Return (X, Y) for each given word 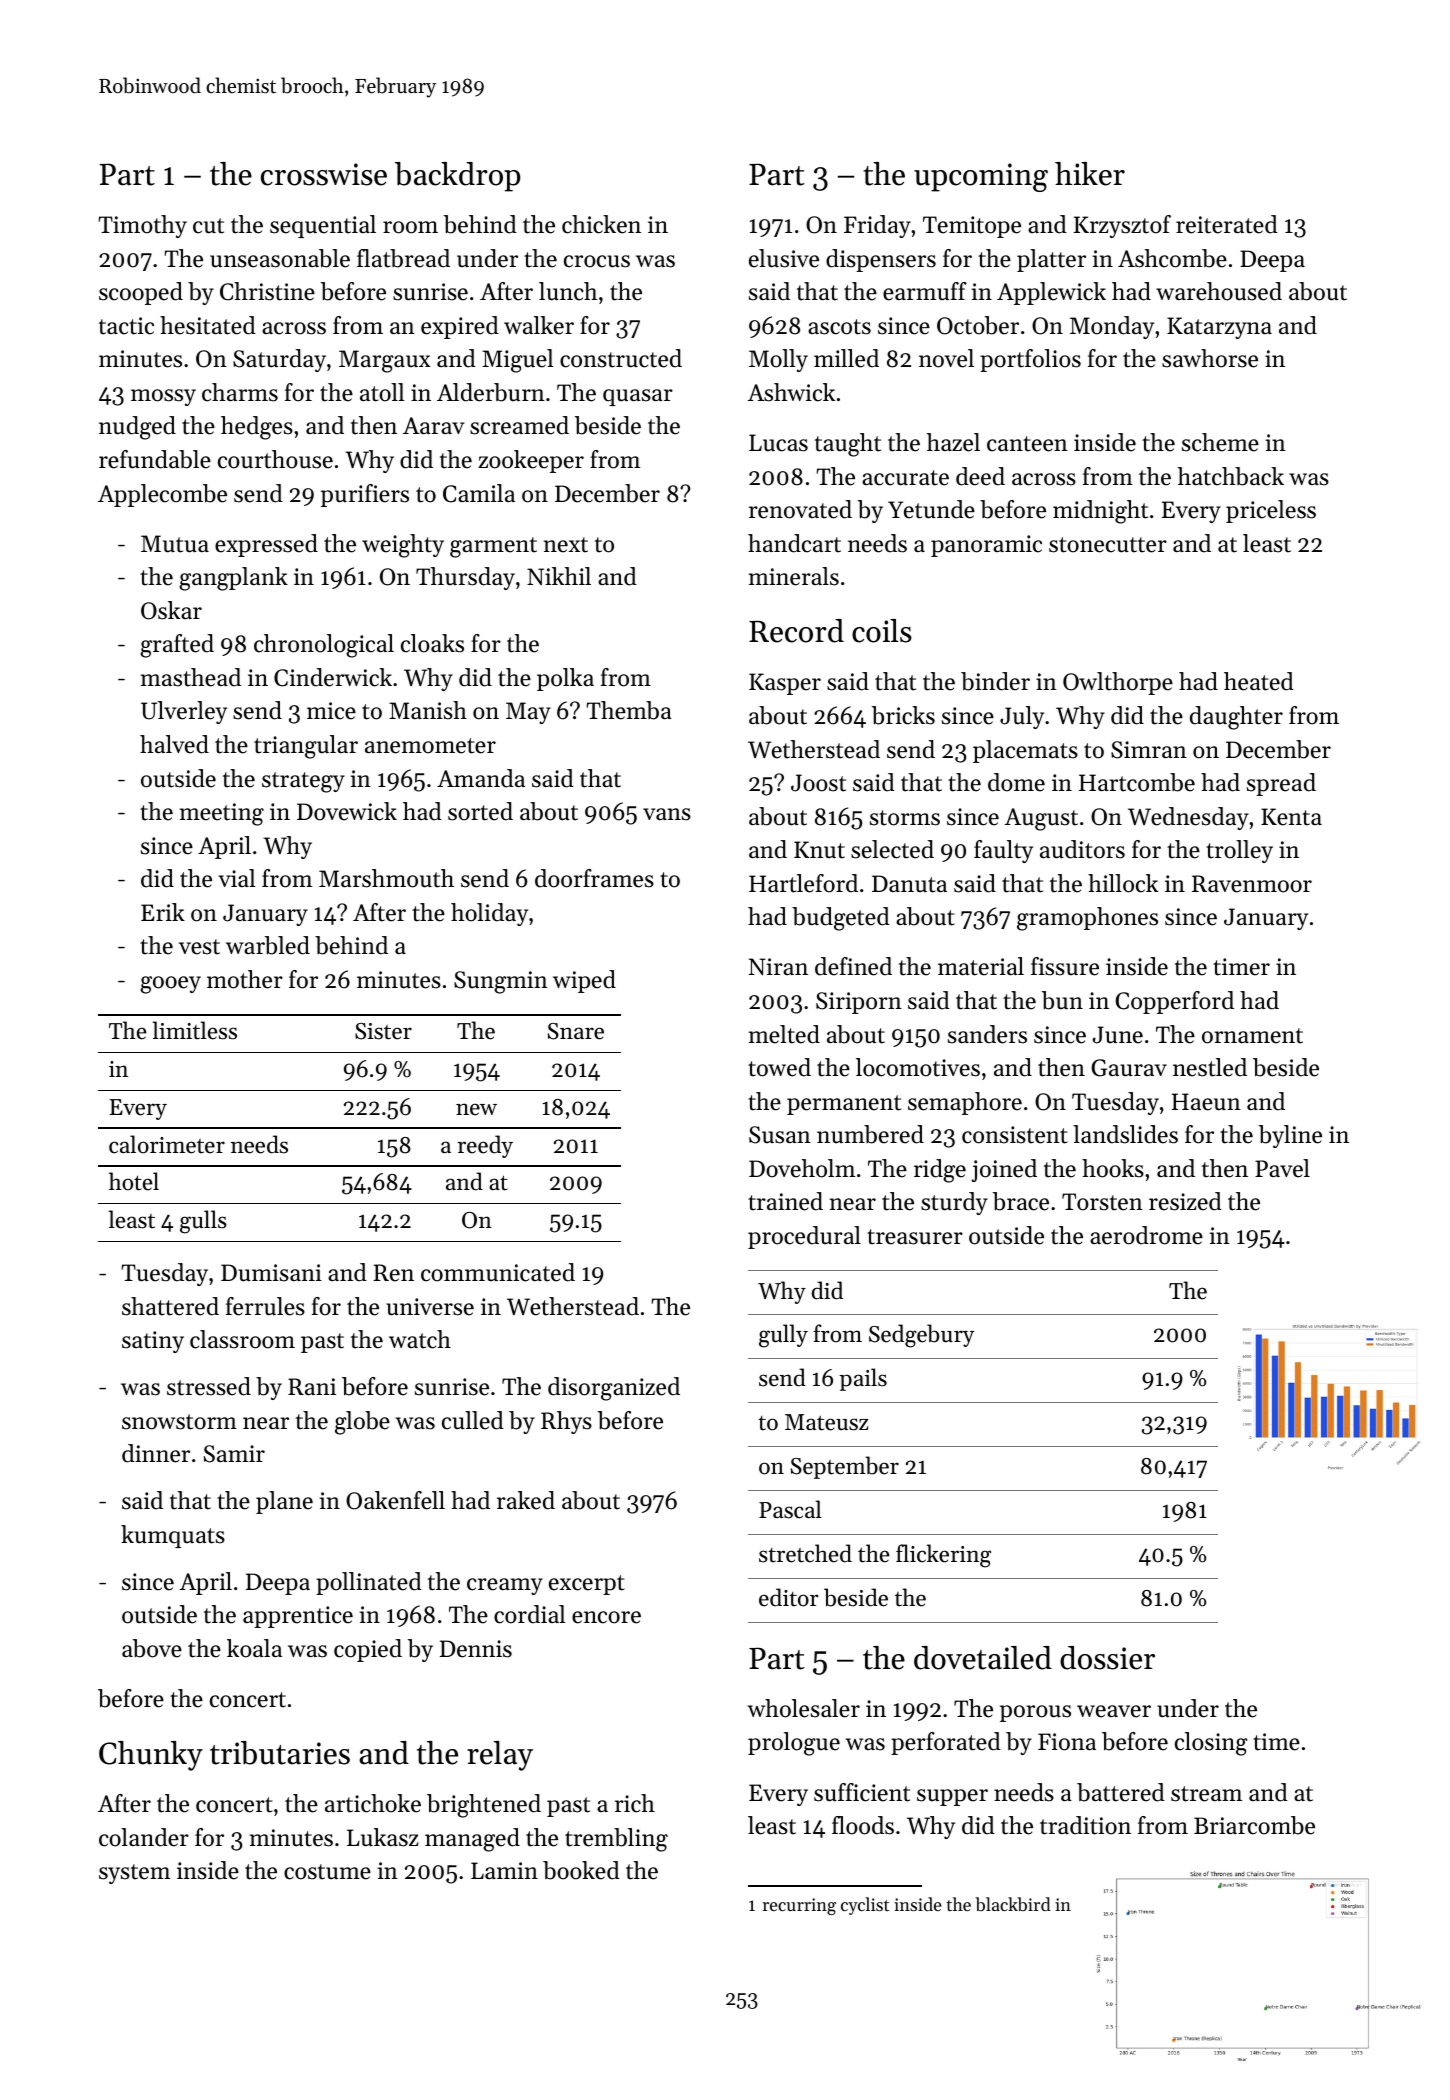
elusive (784, 258)
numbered (870, 1134)
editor (789, 1597)
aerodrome (1146, 1235)
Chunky (151, 1756)
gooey (170, 985)
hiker (1090, 174)
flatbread (403, 258)
